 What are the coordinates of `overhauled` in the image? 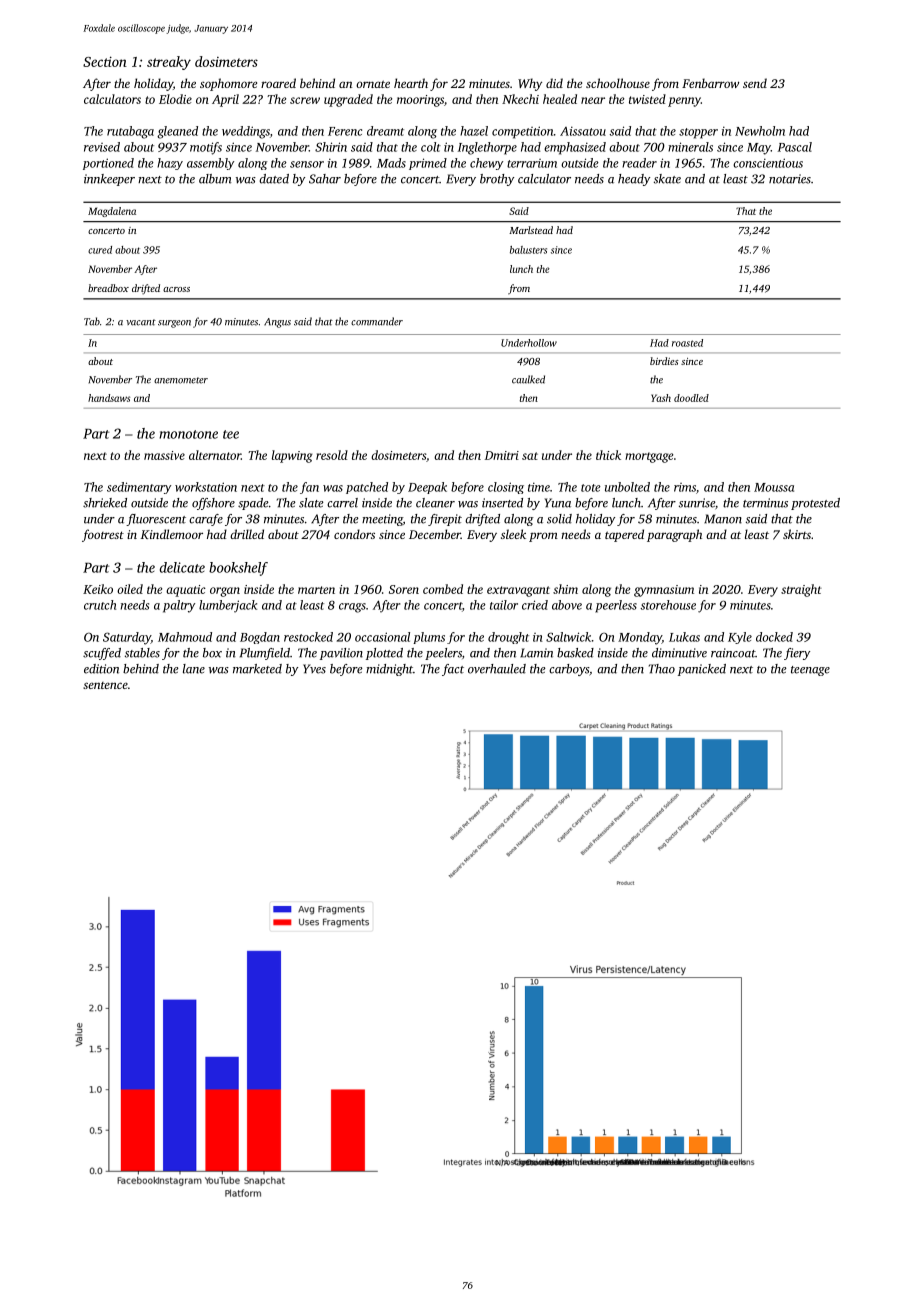 It's located at (497, 669).
